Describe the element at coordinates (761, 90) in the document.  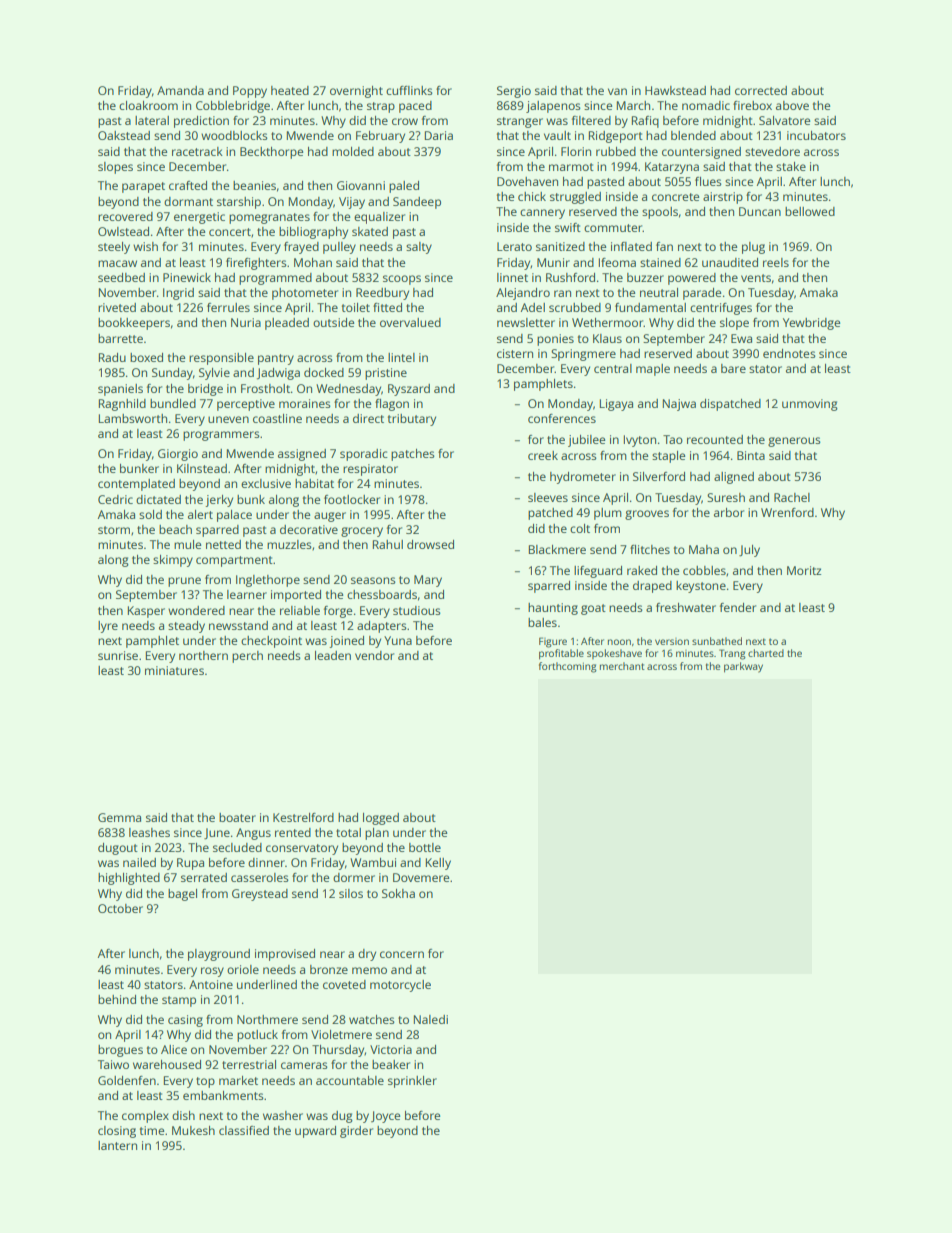
I see `corrected` at that location.
